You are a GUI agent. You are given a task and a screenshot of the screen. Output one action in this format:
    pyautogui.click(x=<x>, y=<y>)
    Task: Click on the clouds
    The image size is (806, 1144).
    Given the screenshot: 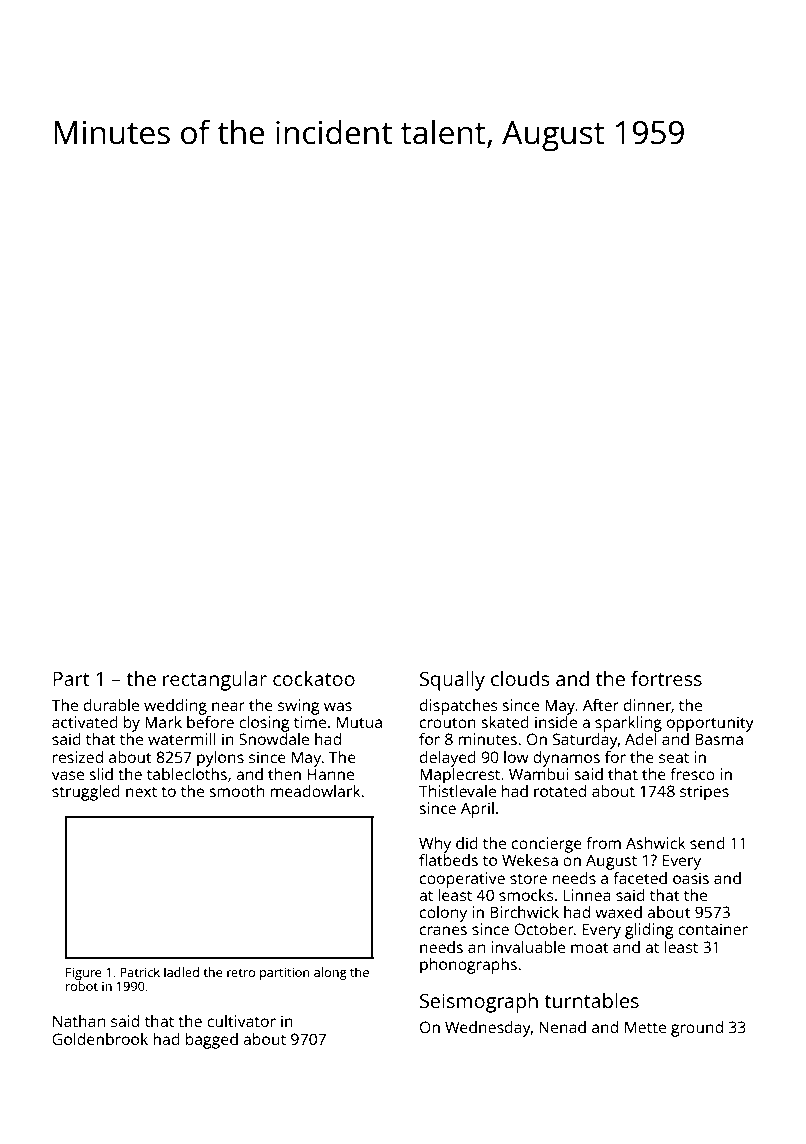 What is the action you would take?
    pyautogui.click(x=520, y=678)
